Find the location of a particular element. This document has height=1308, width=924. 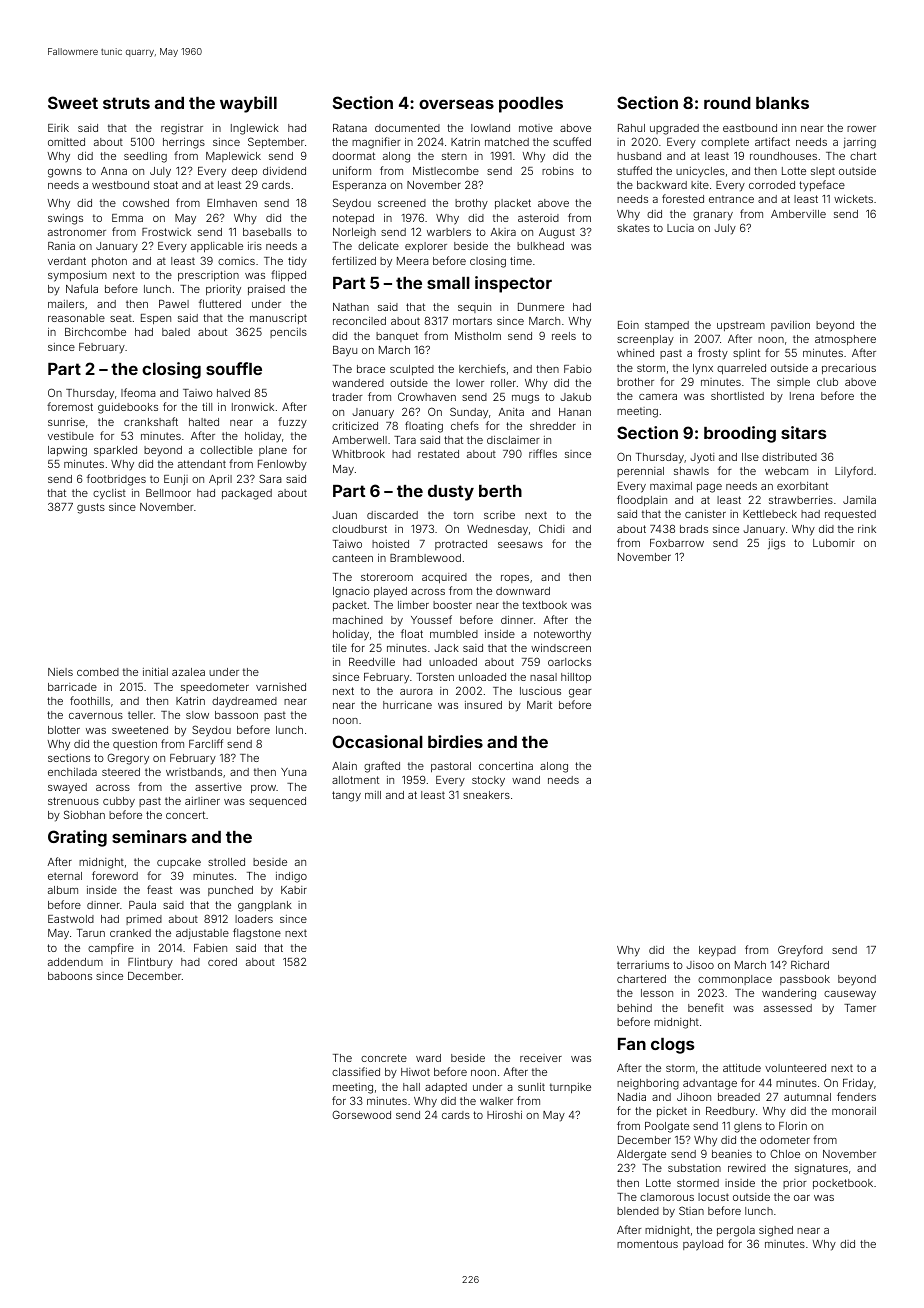

azalea is located at coordinates (188, 672).
